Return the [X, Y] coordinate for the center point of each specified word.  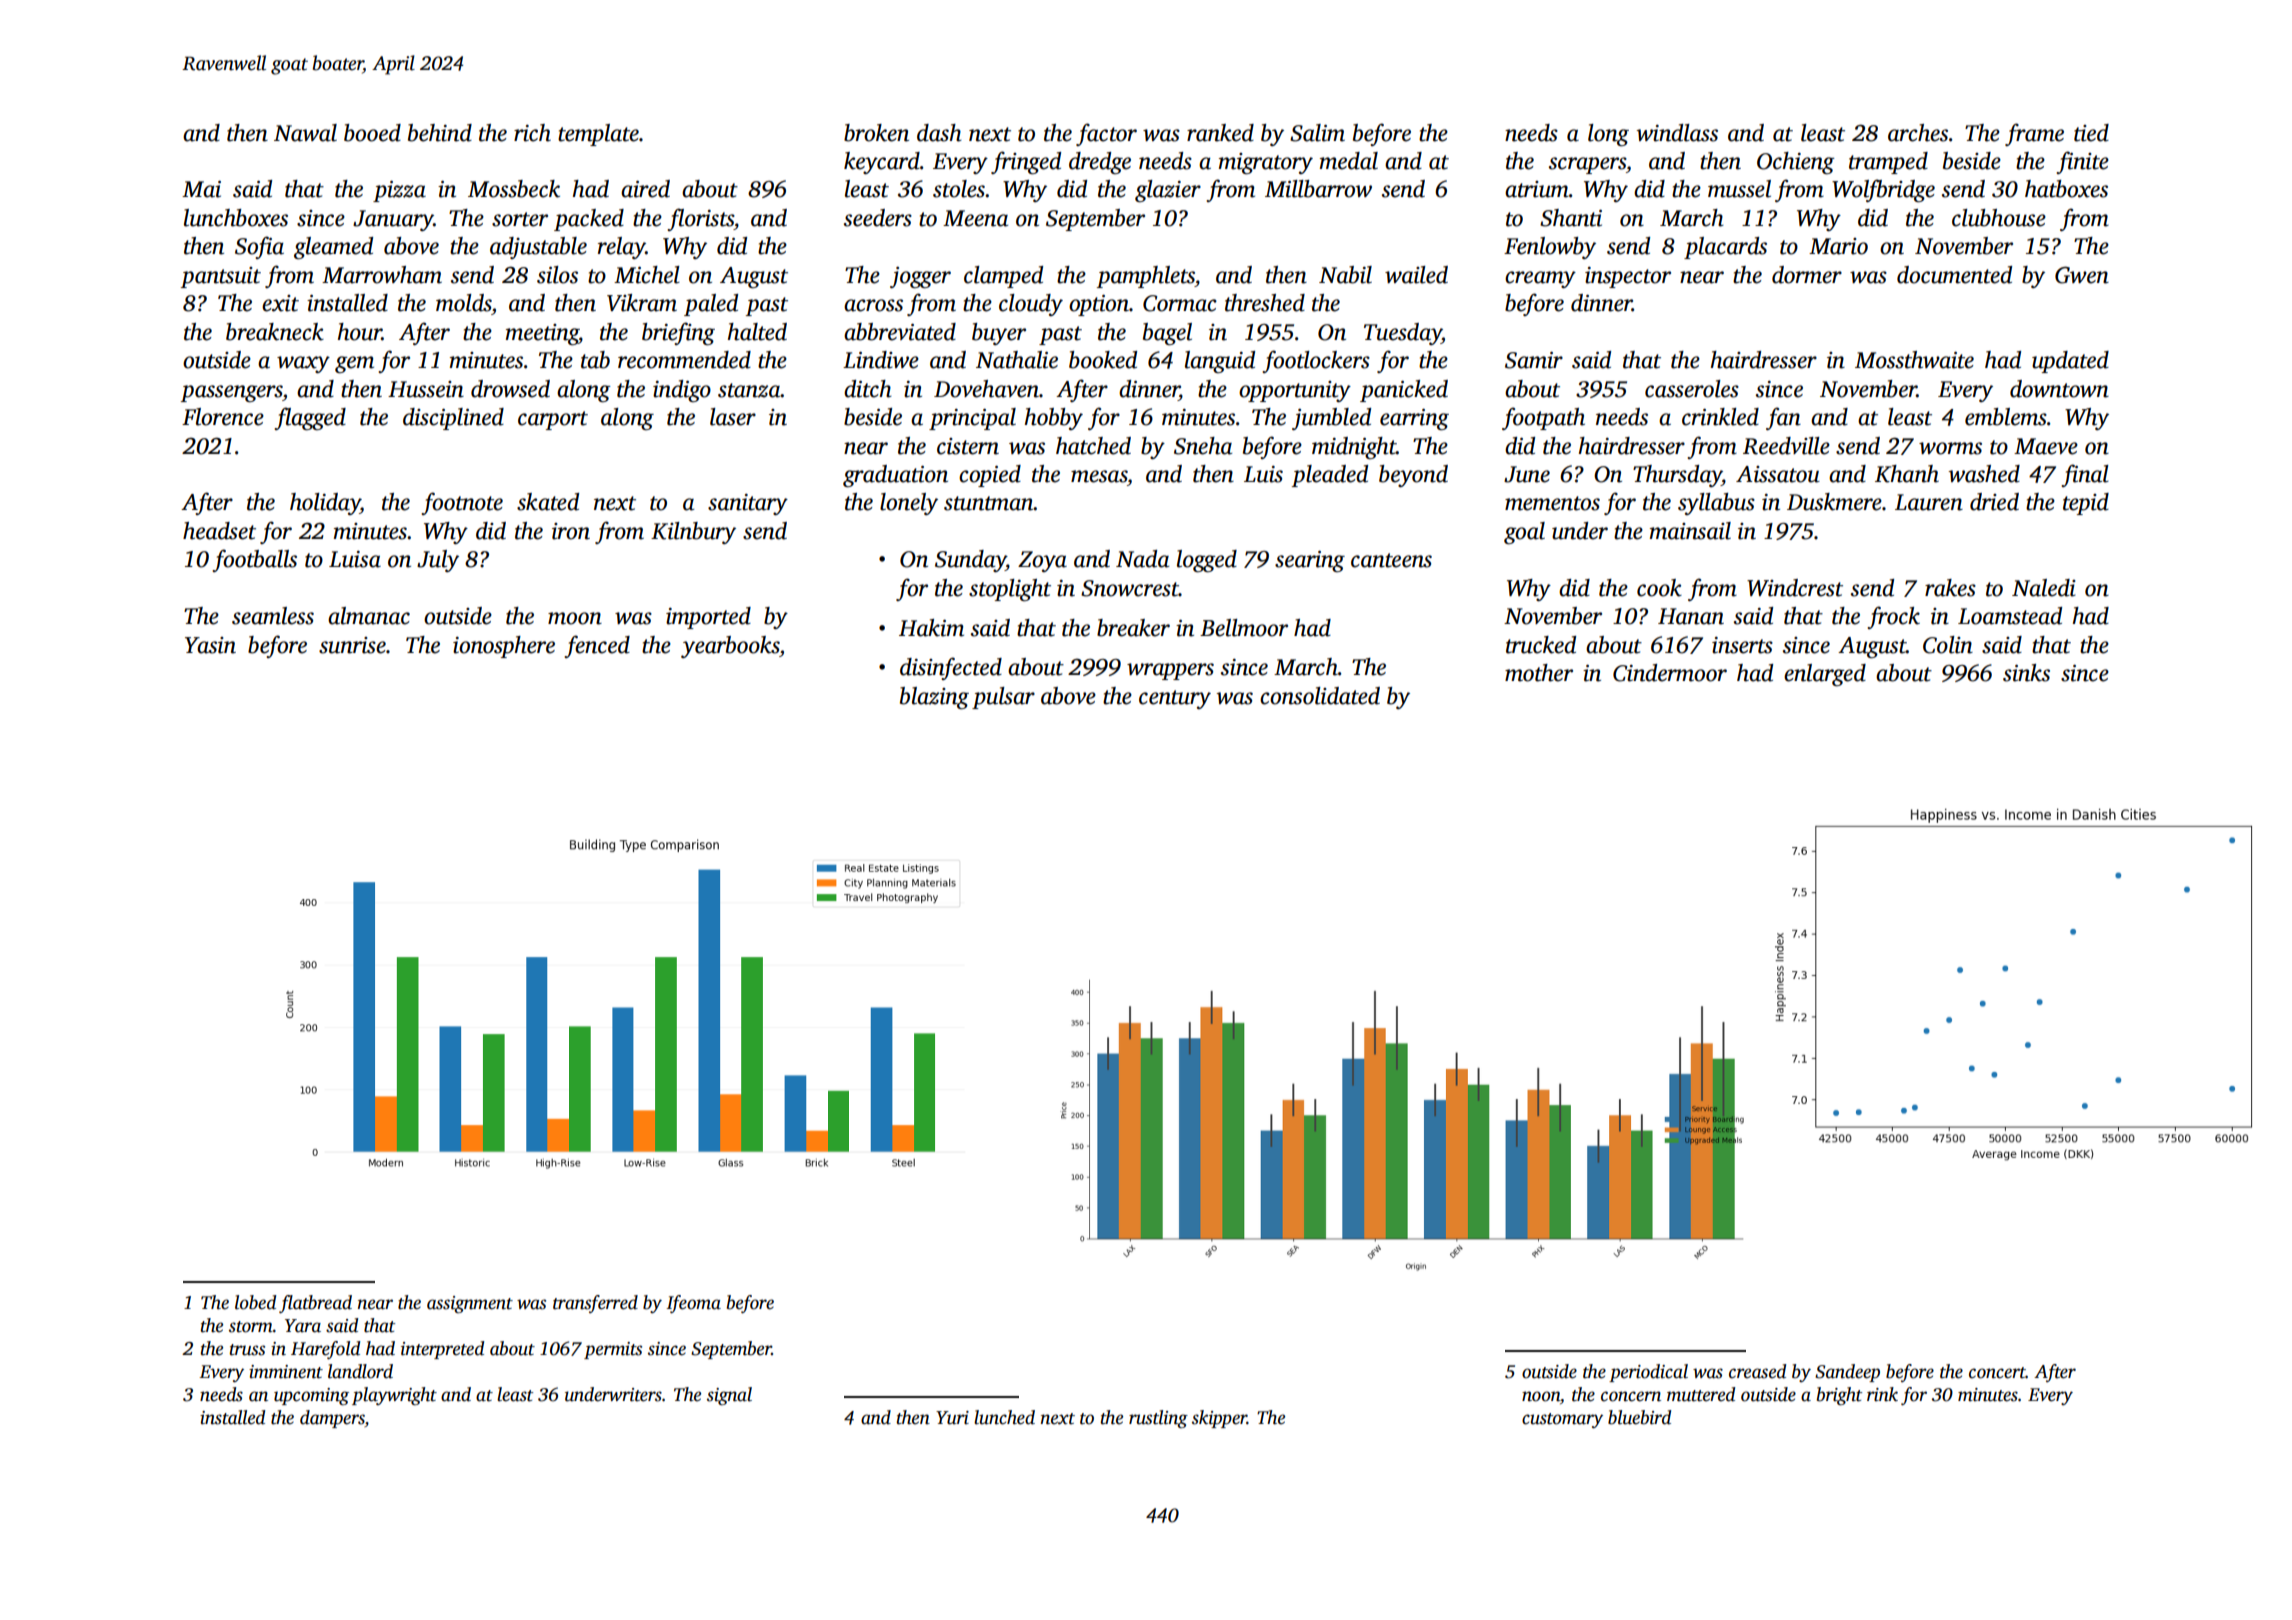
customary [1562, 1420]
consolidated [1320, 696]
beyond [1413, 476]
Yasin [210, 645]
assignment [470, 1304]
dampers [332, 1419]
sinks [2026, 673]
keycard [882, 163]
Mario [1838, 246]
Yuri [952, 1418]
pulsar [1003, 698]
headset [219, 531]
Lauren [1929, 502]
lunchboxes [236, 218]
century [1175, 699]
